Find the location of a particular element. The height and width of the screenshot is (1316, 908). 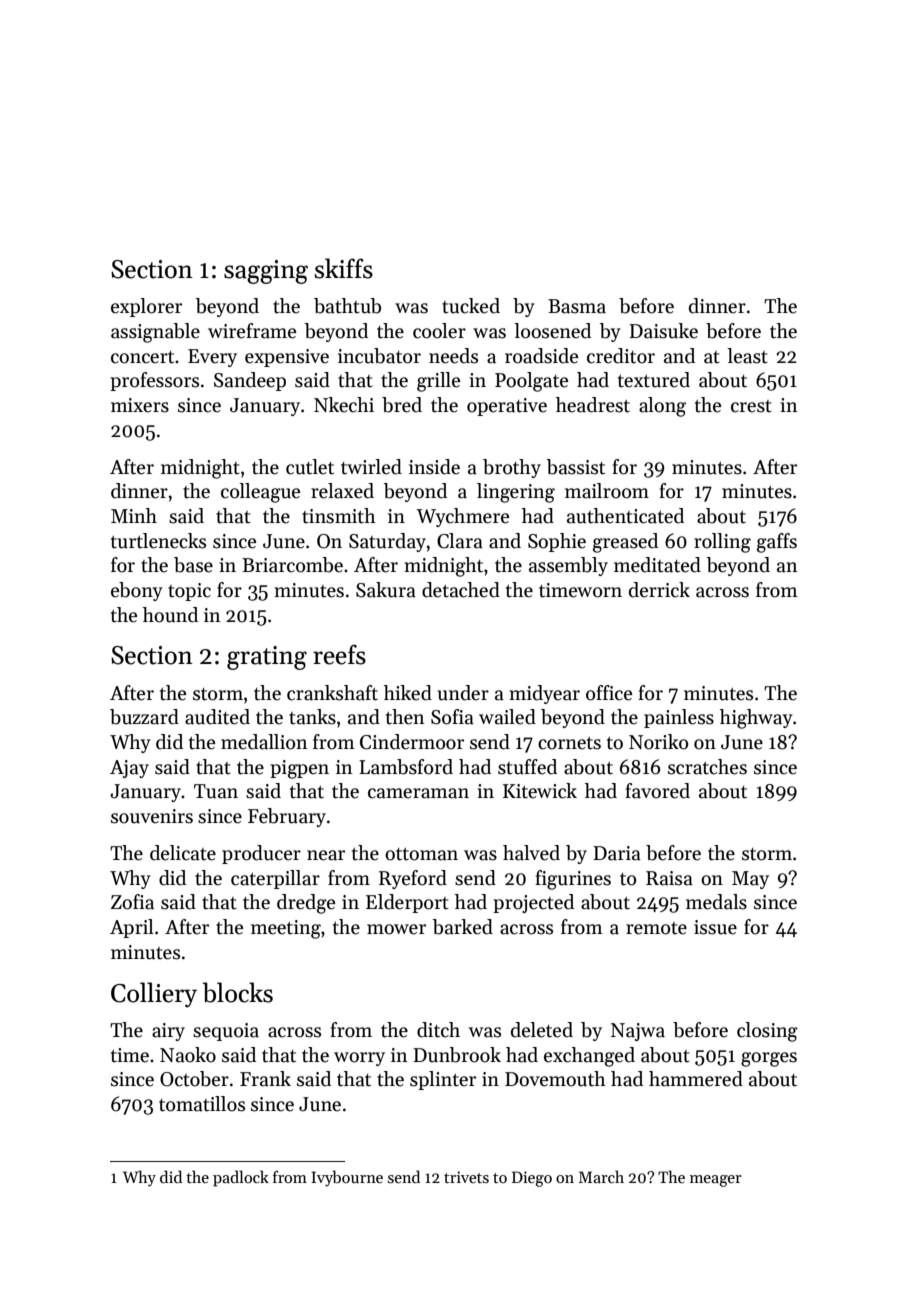

explorer is located at coordinates (146, 307).
